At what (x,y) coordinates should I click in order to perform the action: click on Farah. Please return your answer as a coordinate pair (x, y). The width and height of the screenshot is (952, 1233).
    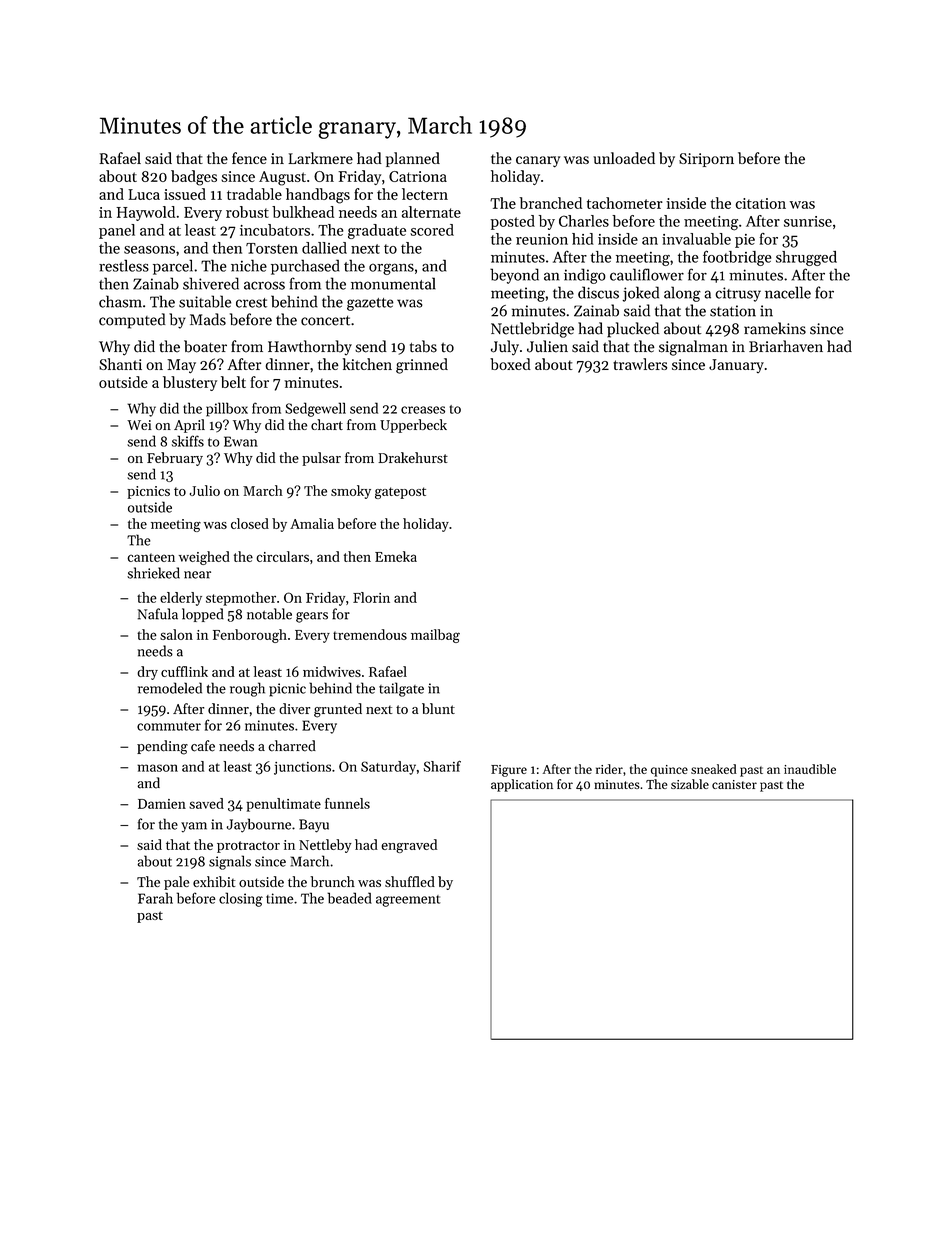
    Looking at the image, I should click on (155, 898).
